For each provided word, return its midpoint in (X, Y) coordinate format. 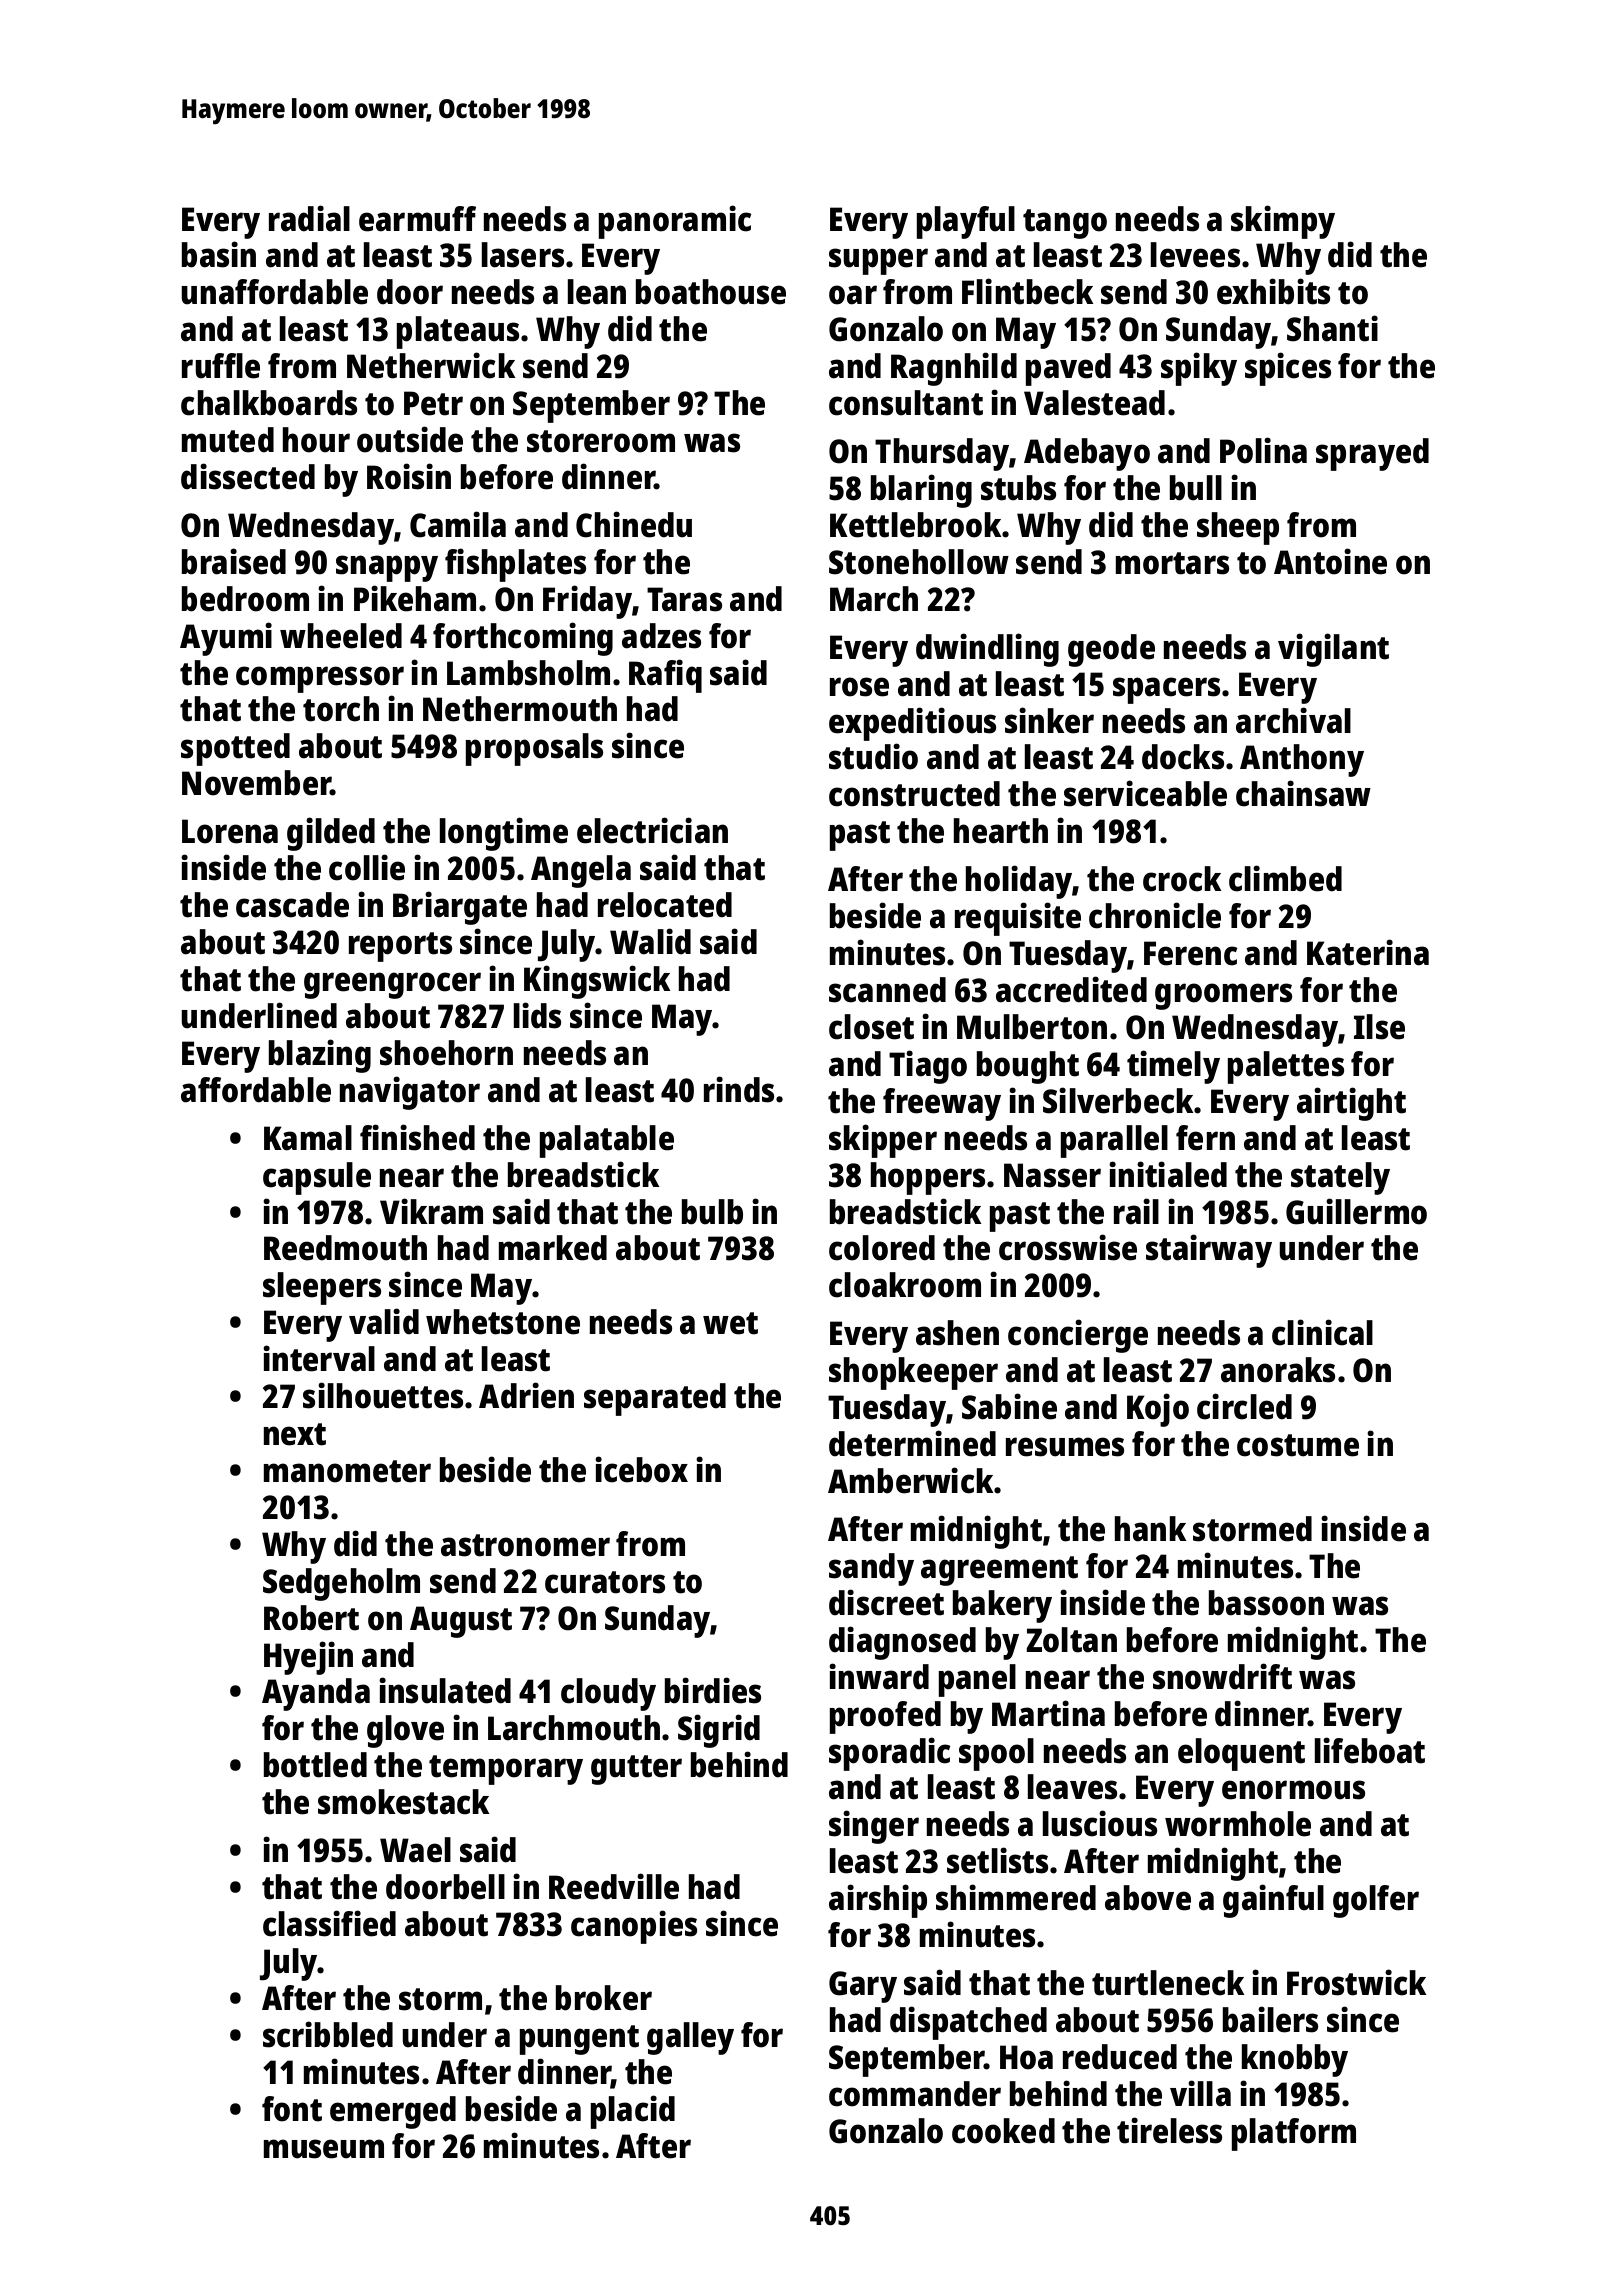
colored (882, 1248)
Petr (433, 403)
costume (1298, 1445)
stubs (1018, 488)
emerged (393, 2112)
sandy (871, 1569)
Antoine (1330, 561)
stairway (1209, 1251)
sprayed (1372, 454)
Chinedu (634, 524)
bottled (315, 1765)
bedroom (245, 599)
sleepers (322, 1288)
